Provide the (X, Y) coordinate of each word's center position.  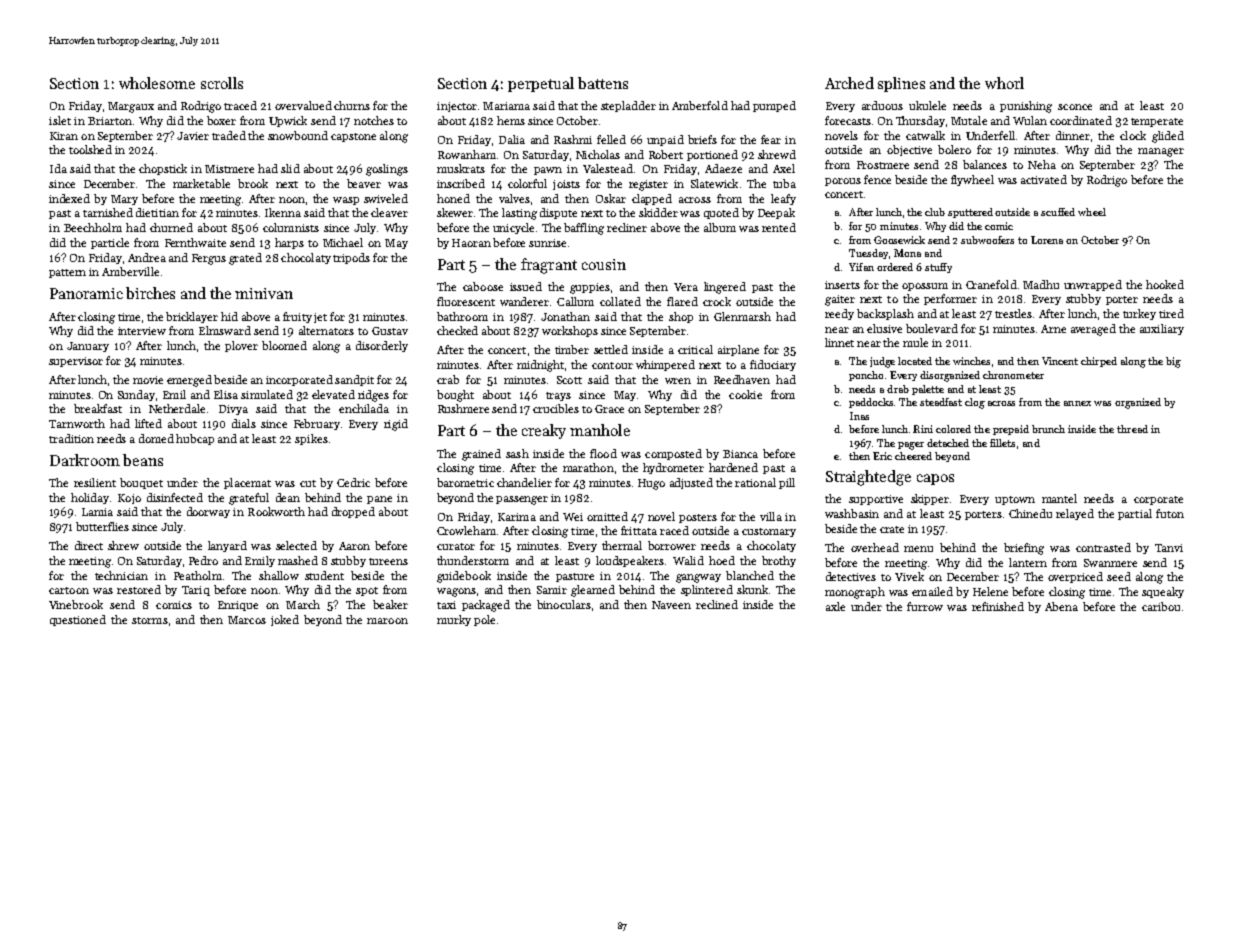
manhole (600, 430)
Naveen (671, 605)
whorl (1004, 83)
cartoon (69, 590)
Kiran (64, 136)
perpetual (541, 84)
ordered (895, 267)
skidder (658, 212)
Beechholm (93, 227)
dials (244, 423)
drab (898, 389)
